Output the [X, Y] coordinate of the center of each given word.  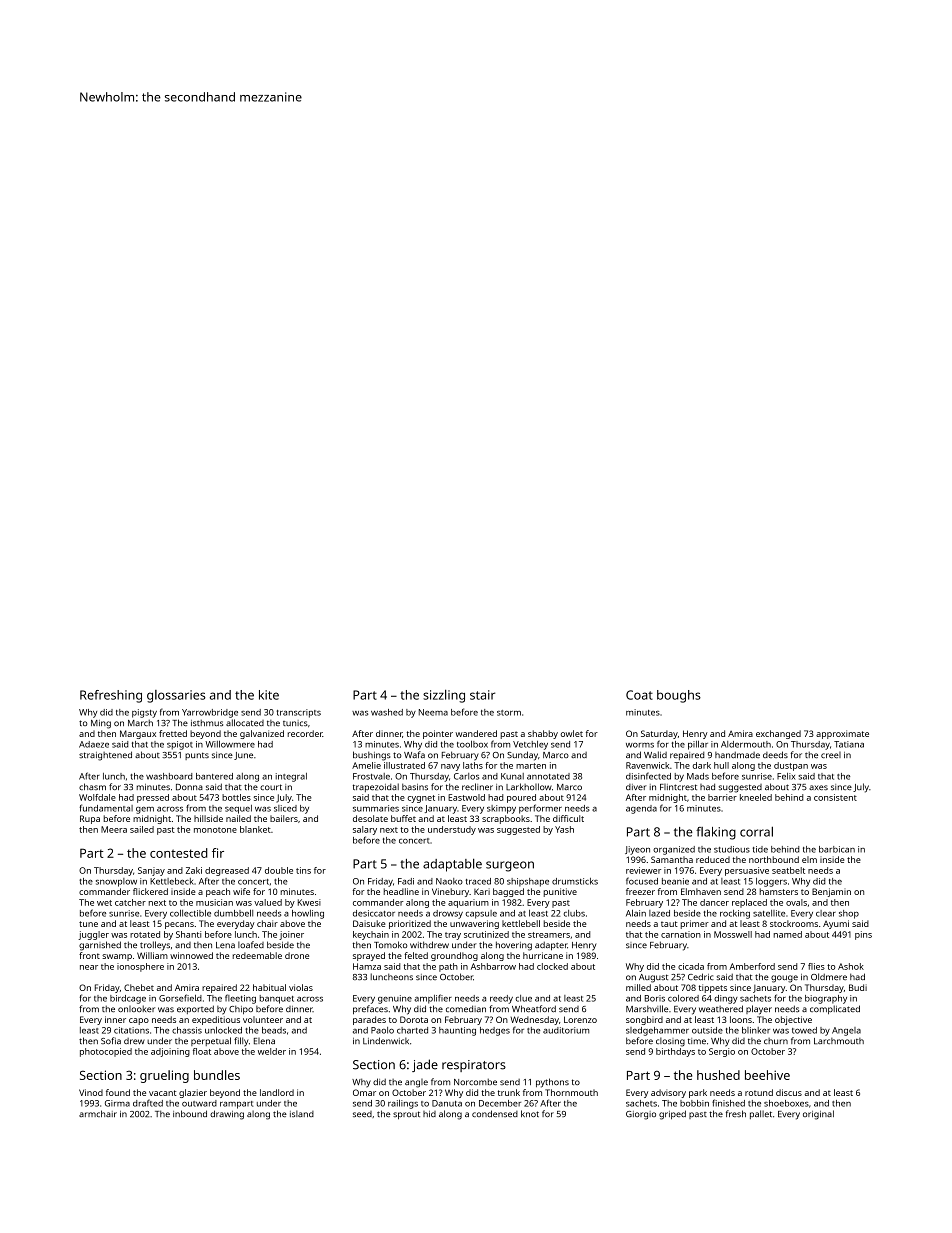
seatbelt [788, 870]
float [202, 1051]
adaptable [452, 865]
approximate [842, 734]
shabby [543, 734]
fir [218, 853]
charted [412, 1030]
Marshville [647, 1008]
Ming [101, 724]
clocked [552, 966]
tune [88, 924]
